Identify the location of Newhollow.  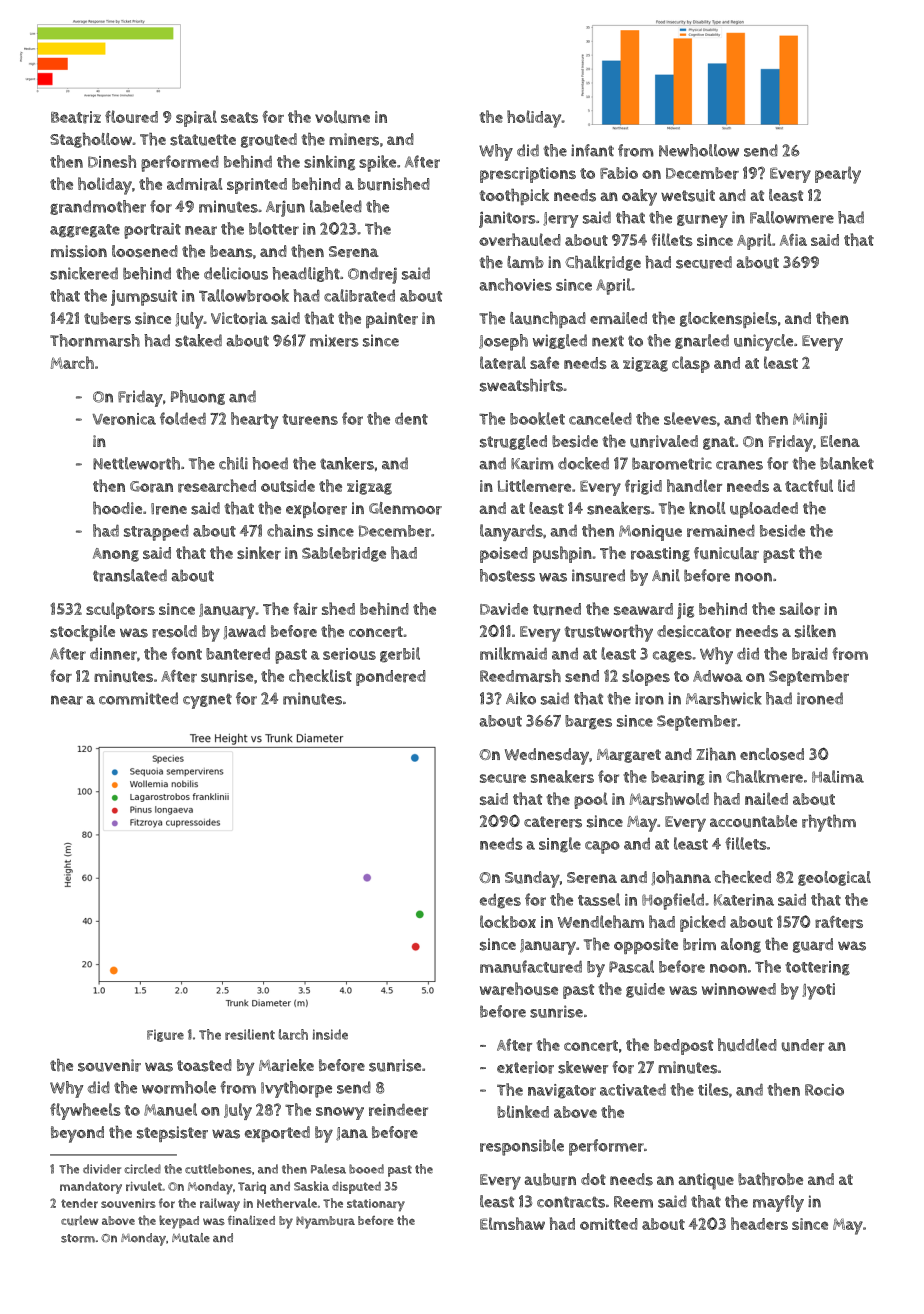
(699, 150).
